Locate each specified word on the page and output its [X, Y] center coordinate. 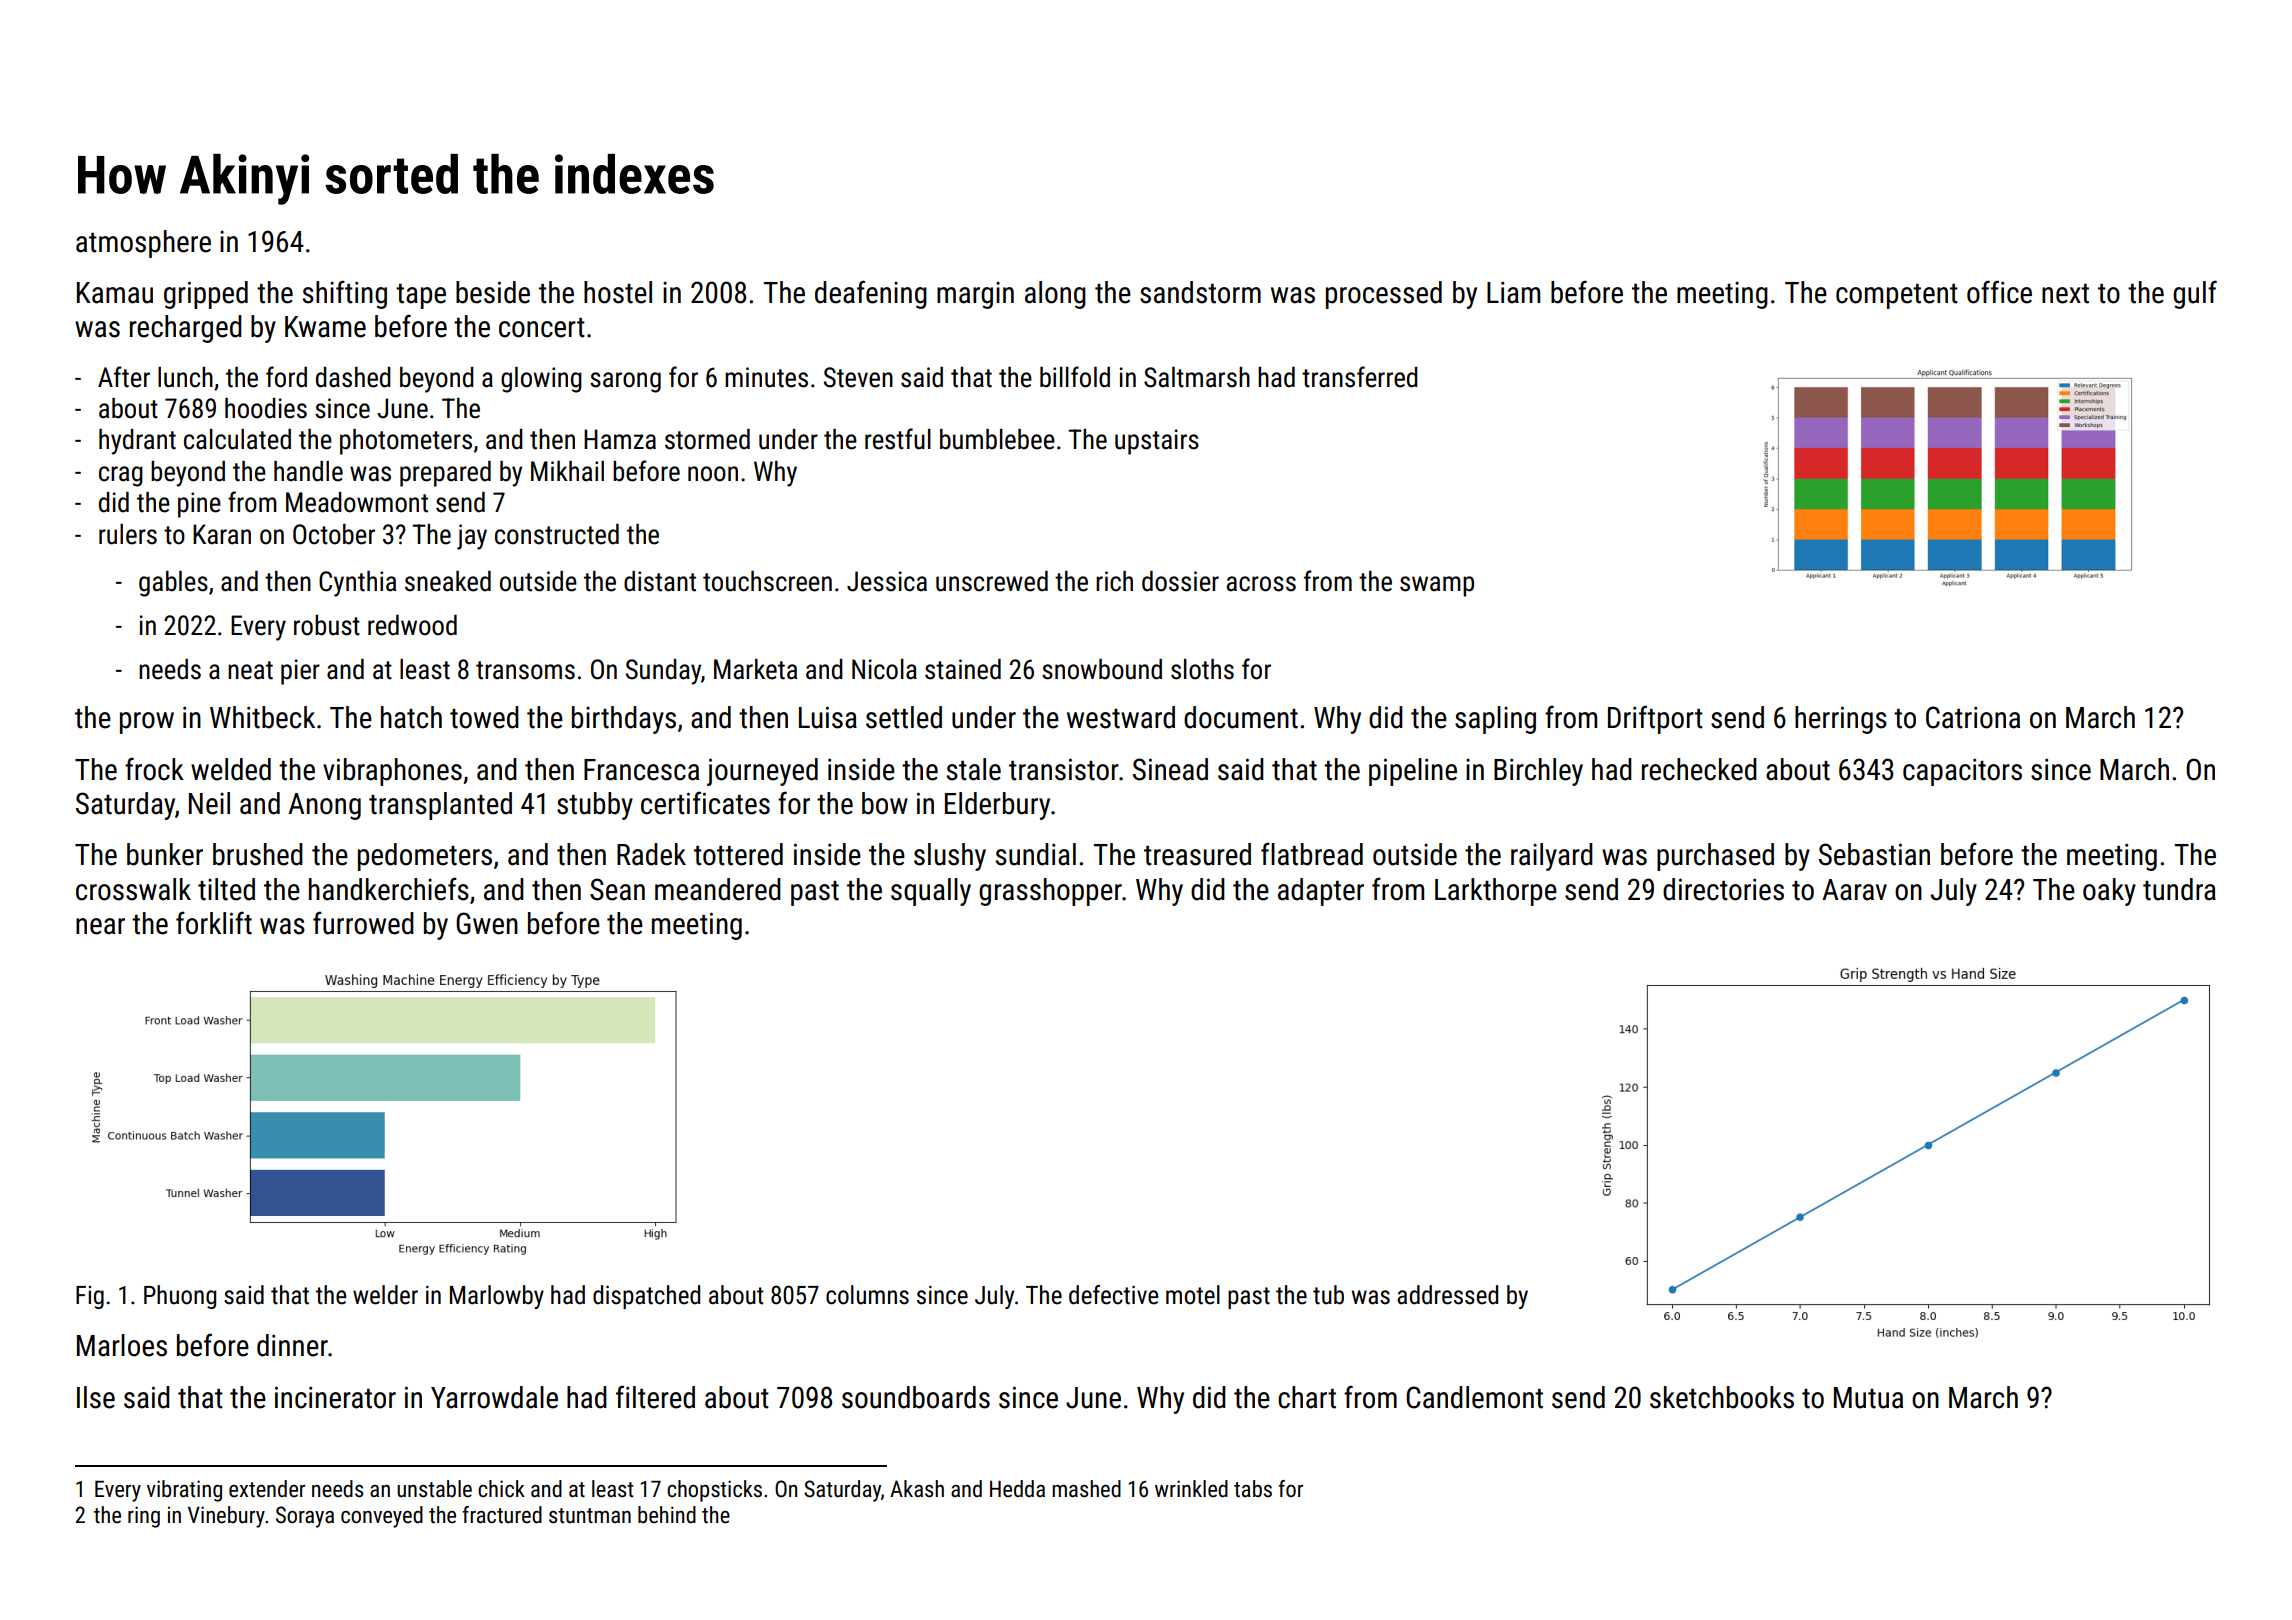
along [1055, 295]
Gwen [487, 923]
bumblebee [997, 439]
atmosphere [143, 244]
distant [660, 581]
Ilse [96, 1397]
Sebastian [1874, 854]
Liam [1513, 292]
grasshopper [1050, 892]
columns [867, 1295]
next [2065, 294]
